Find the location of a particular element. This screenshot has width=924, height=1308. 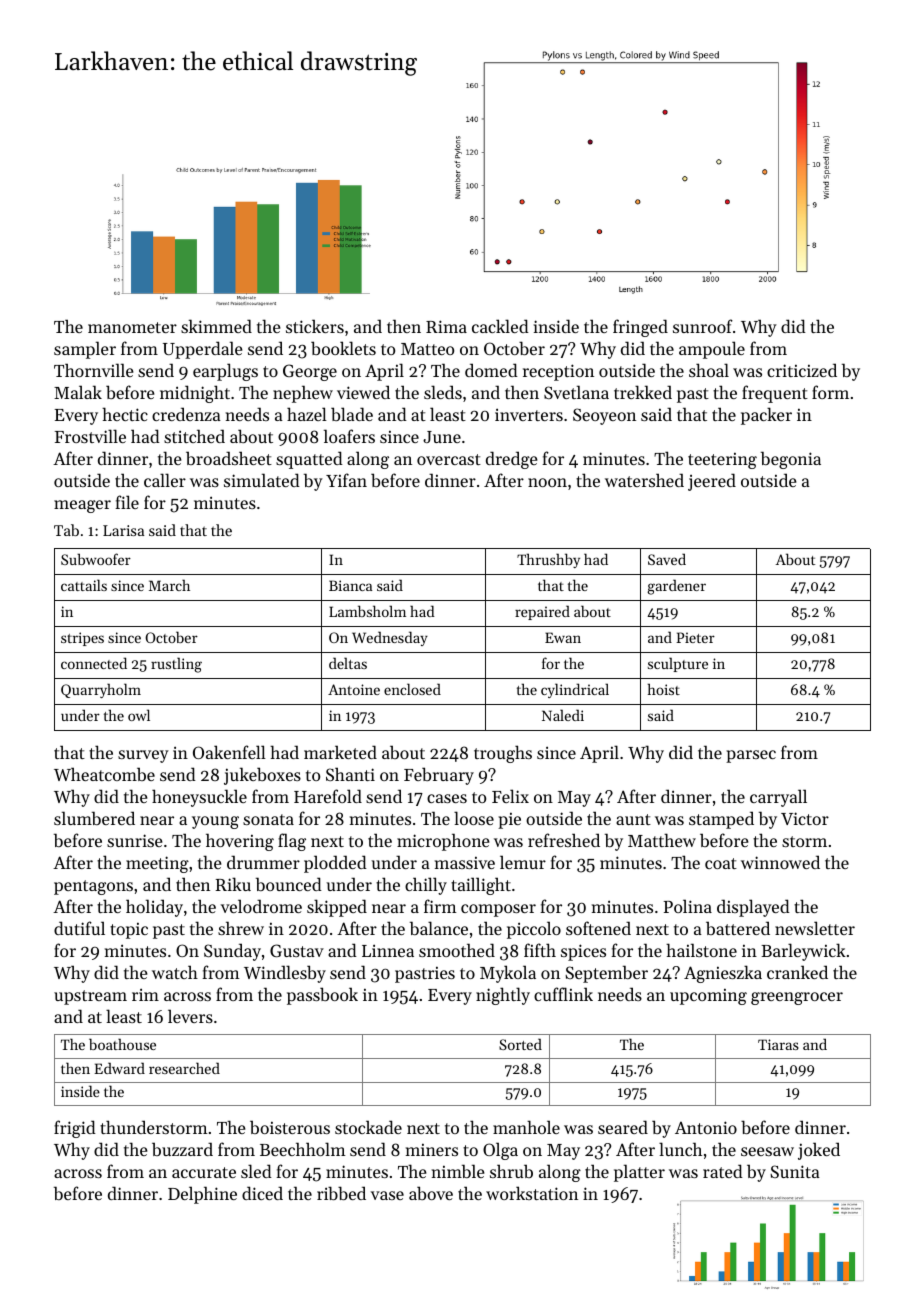

simulated is located at coordinates (262, 480).
